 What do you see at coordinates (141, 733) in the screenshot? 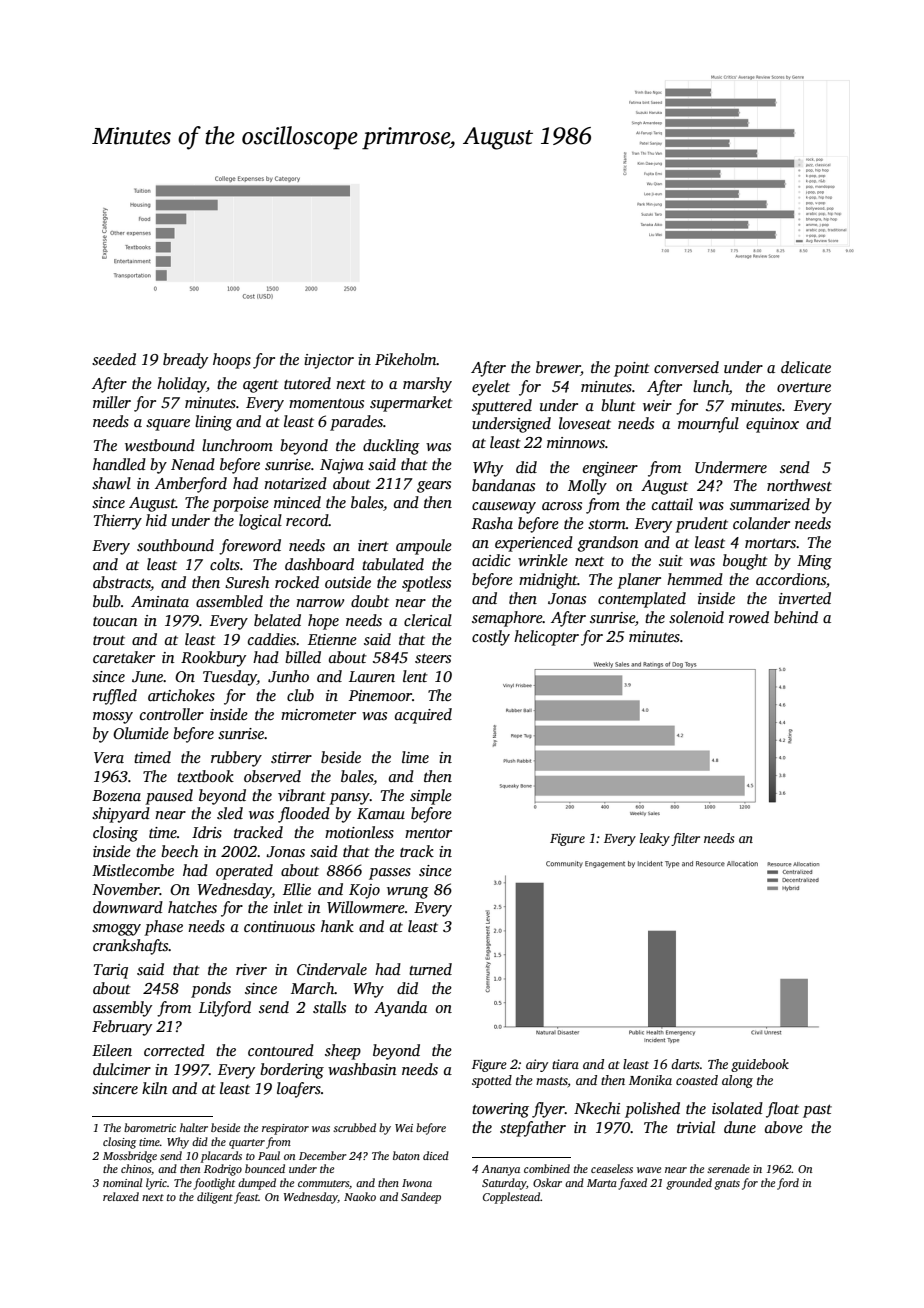
I see `Olumide` at bounding box center [141, 733].
